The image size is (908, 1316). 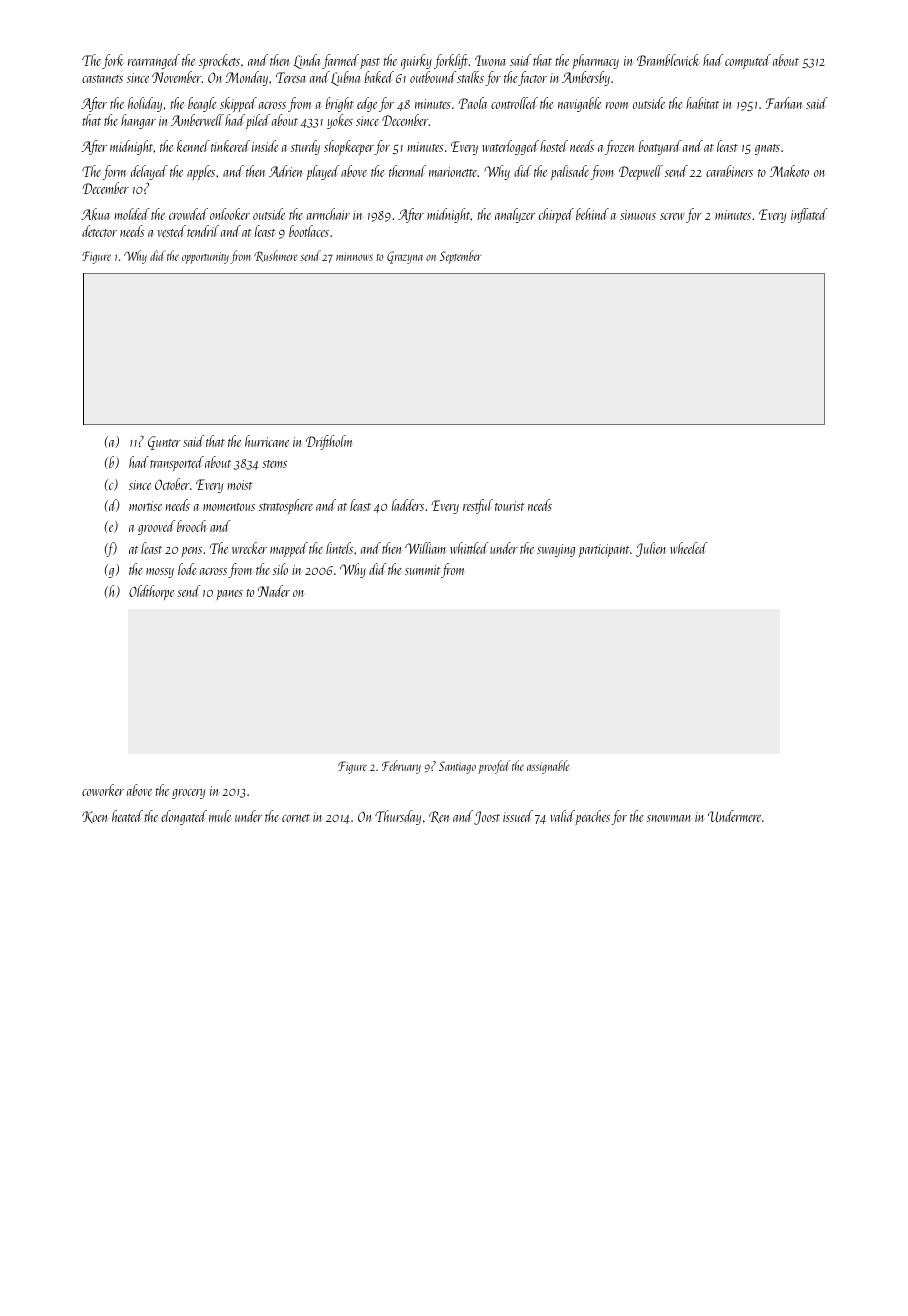 What do you see at coordinates (651, 549) in the screenshot?
I see `Julien` at bounding box center [651, 549].
